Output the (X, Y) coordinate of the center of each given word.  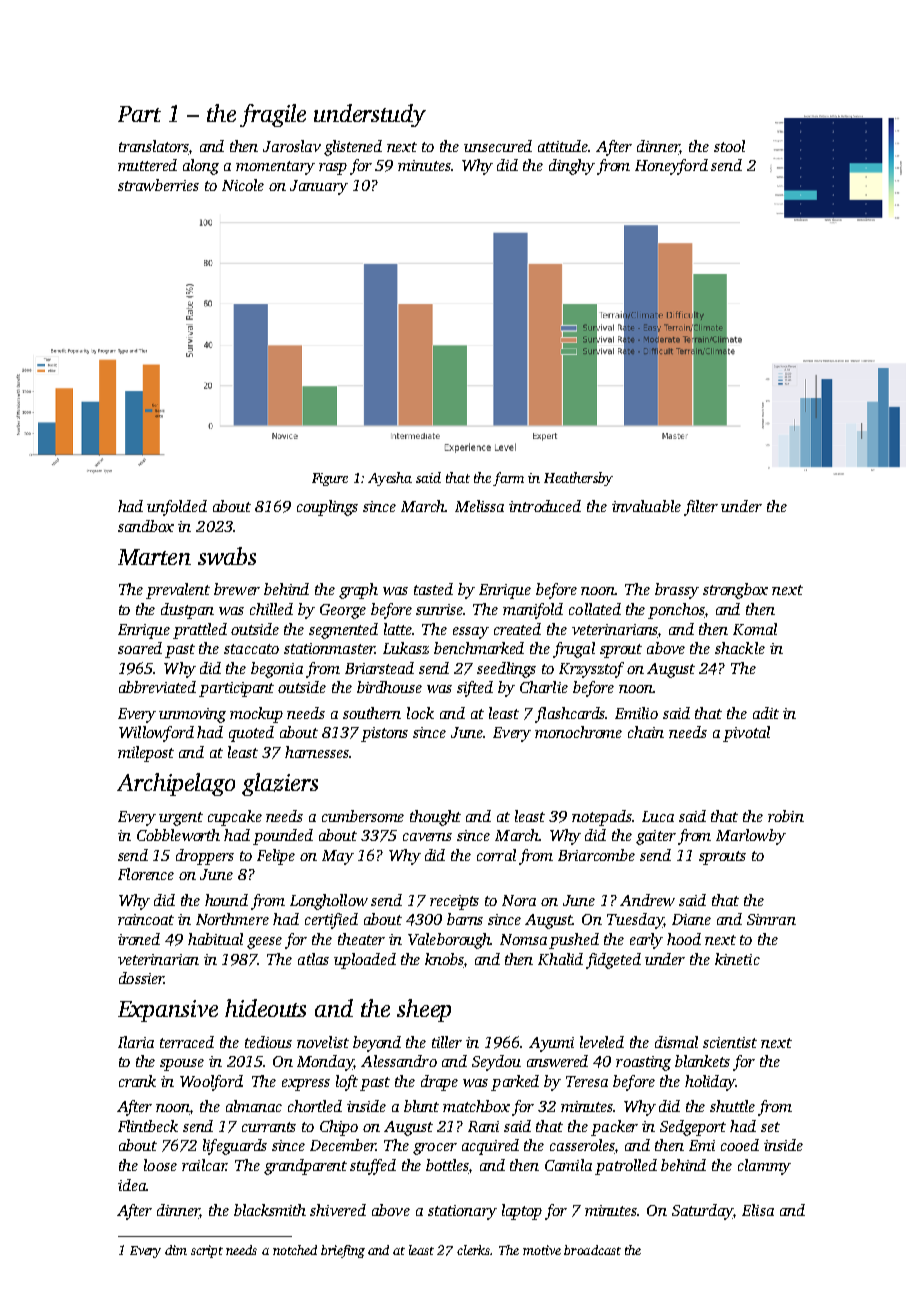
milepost (146, 754)
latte (398, 629)
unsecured (498, 146)
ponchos (676, 611)
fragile (273, 115)
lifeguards (235, 1147)
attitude (563, 146)
